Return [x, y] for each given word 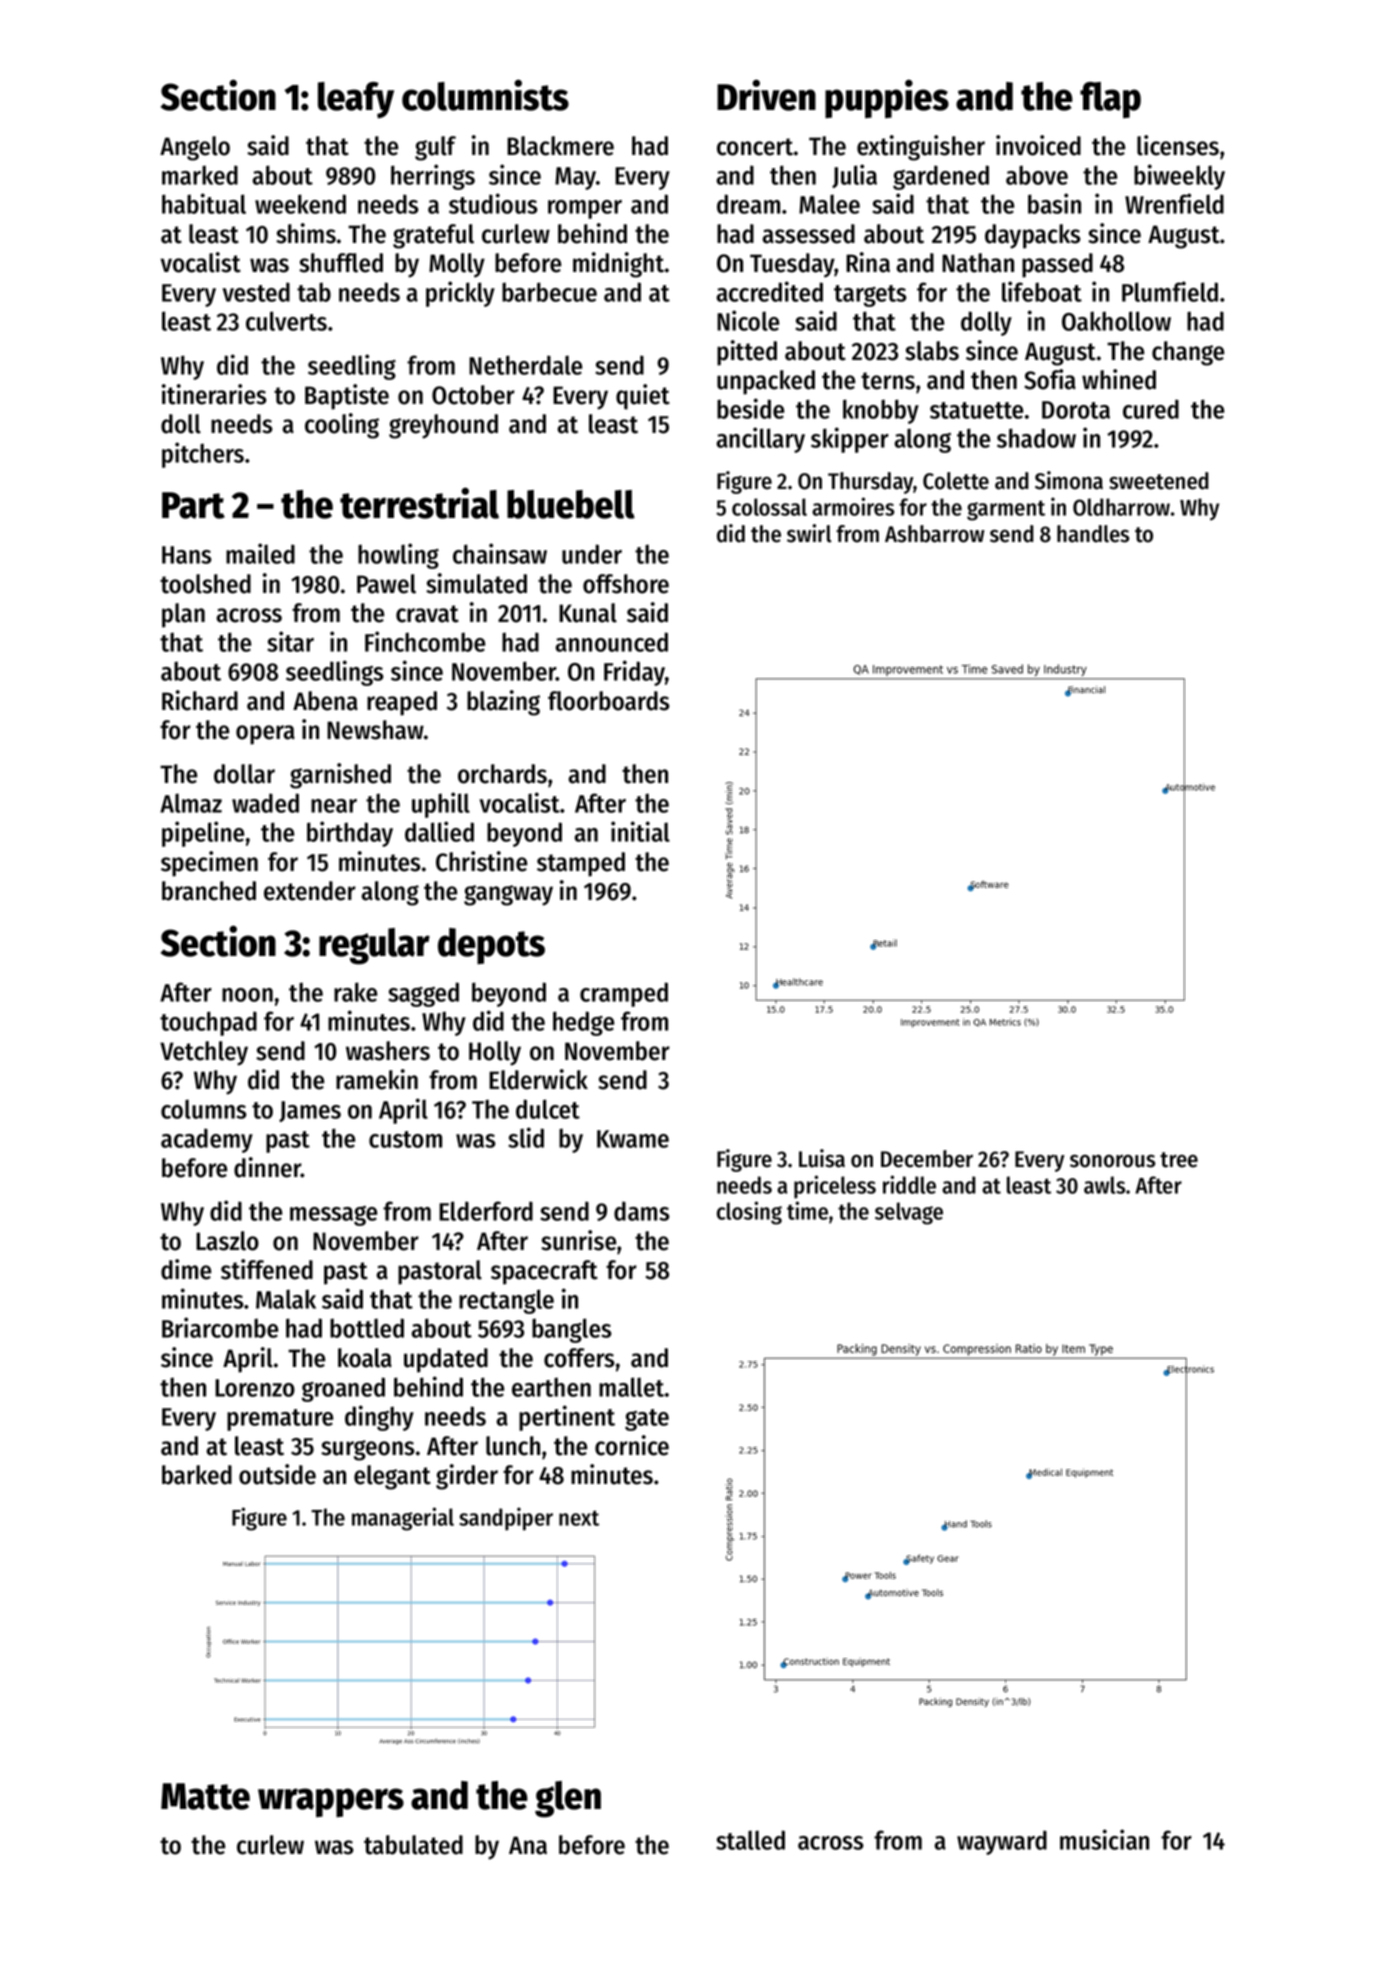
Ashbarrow [935, 534]
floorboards [609, 701]
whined [1119, 379]
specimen [209, 864]
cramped [624, 994]
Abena [325, 701]
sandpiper [506, 1519]
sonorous [1113, 1161]
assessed [808, 234]
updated [446, 1360]
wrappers [331, 1802]
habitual [204, 203]
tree [1179, 1160]
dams [642, 1211]
